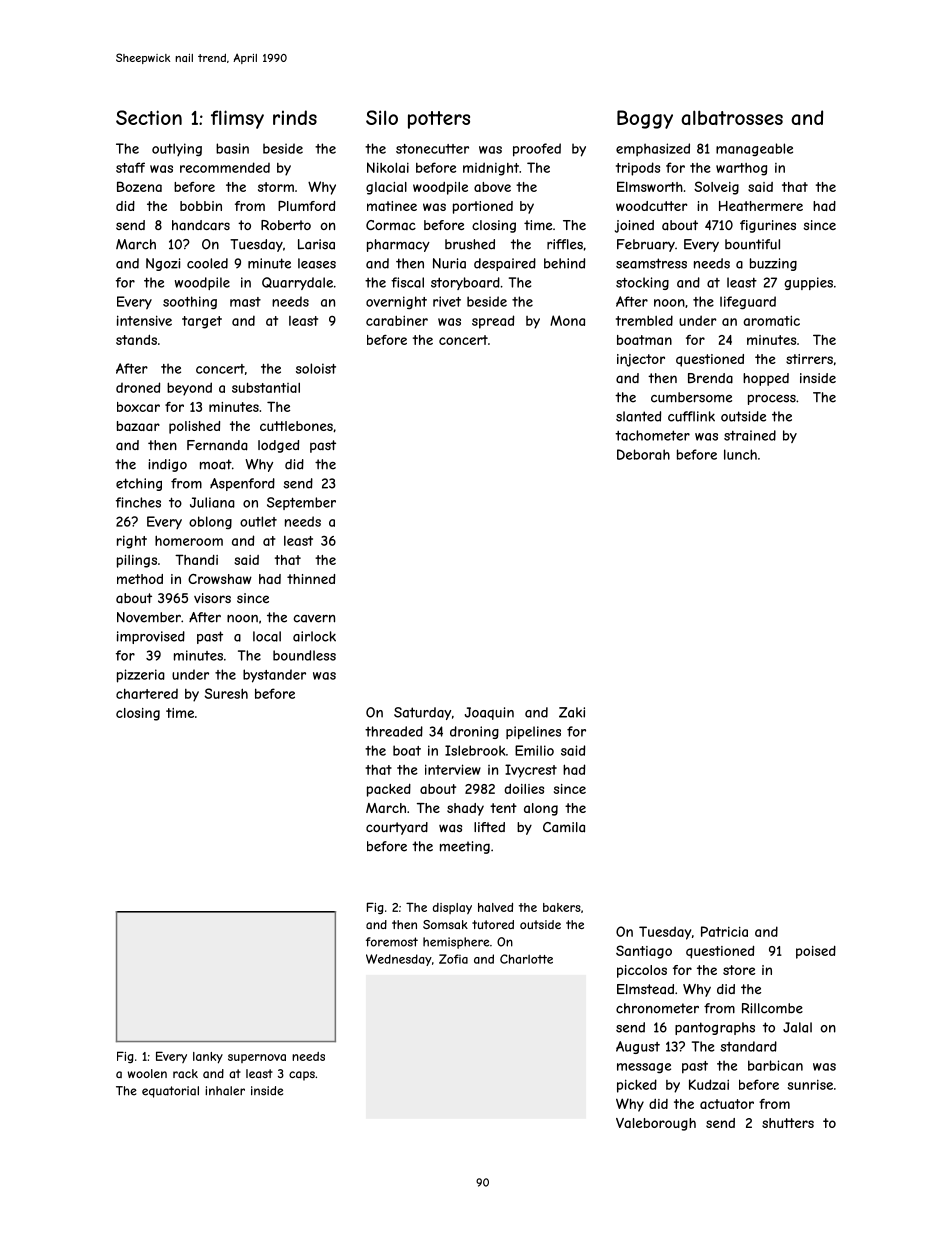 This image has height=1233, width=952. What do you see at coordinates (170, 1092) in the image?
I see `equatorial` at bounding box center [170, 1092].
